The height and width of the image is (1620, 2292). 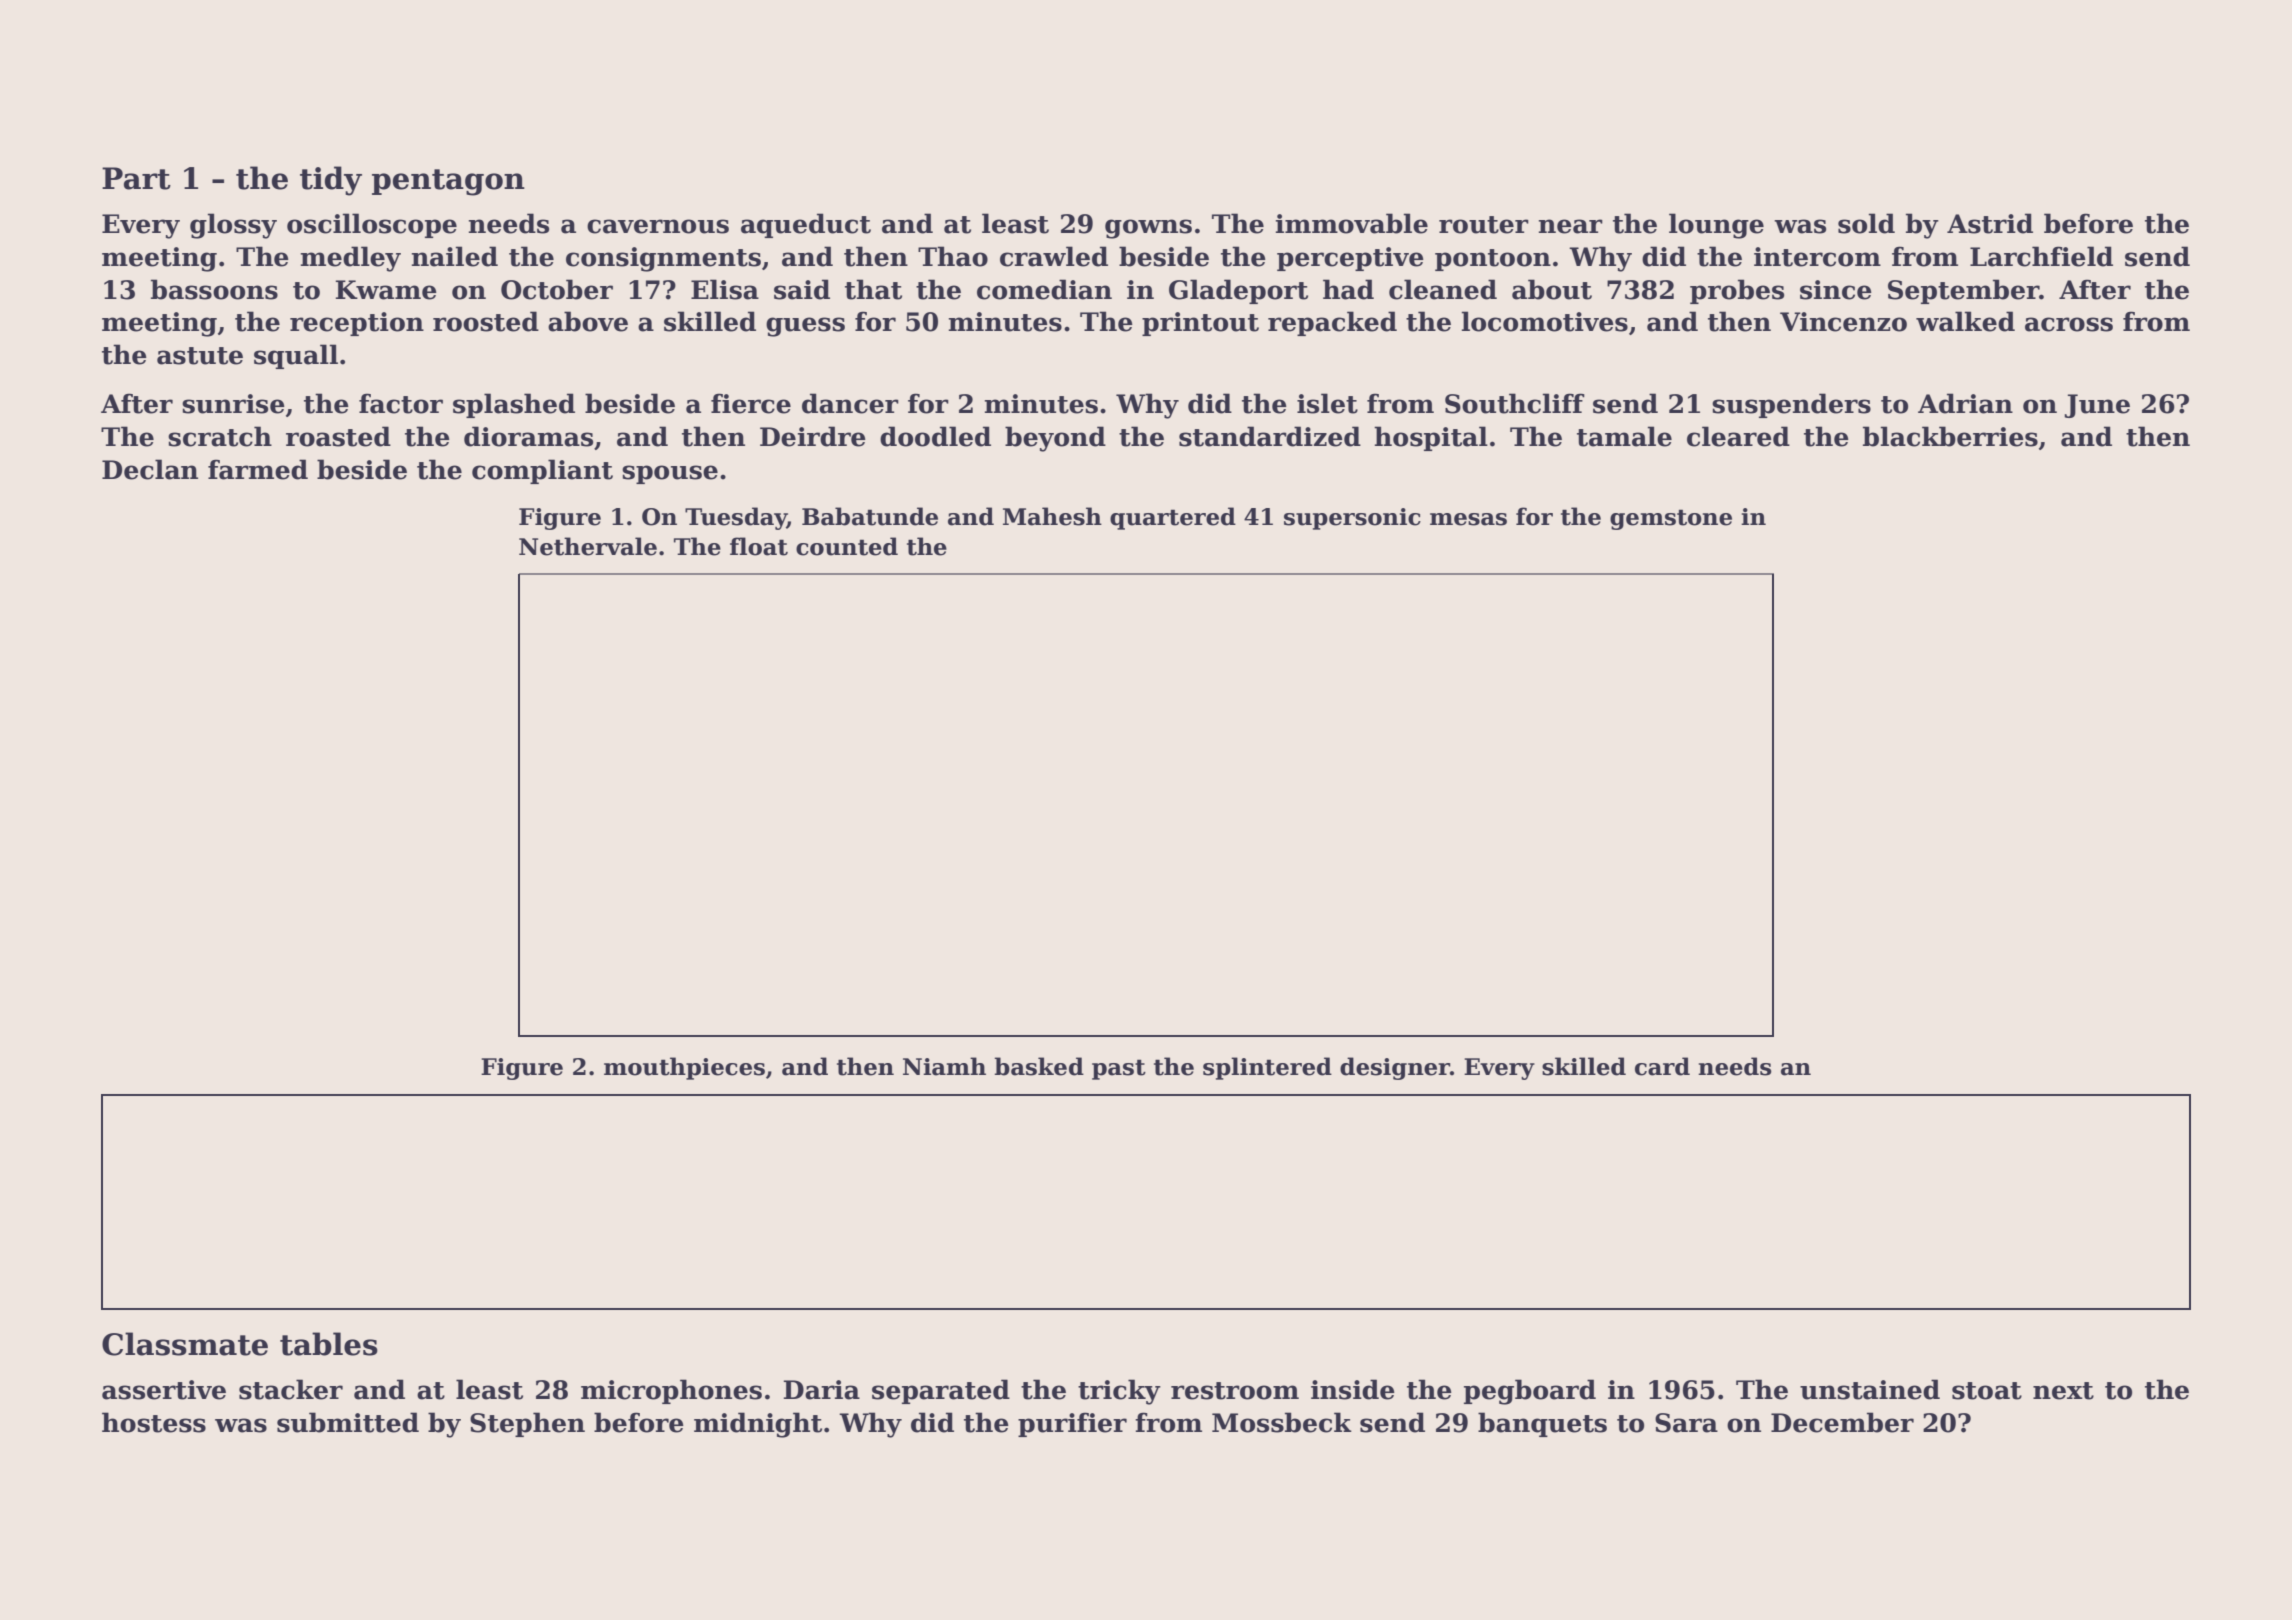 What do you see at coordinates (233, 404) in the image?
I see `sunrise` at bounding box center [233, 404].
